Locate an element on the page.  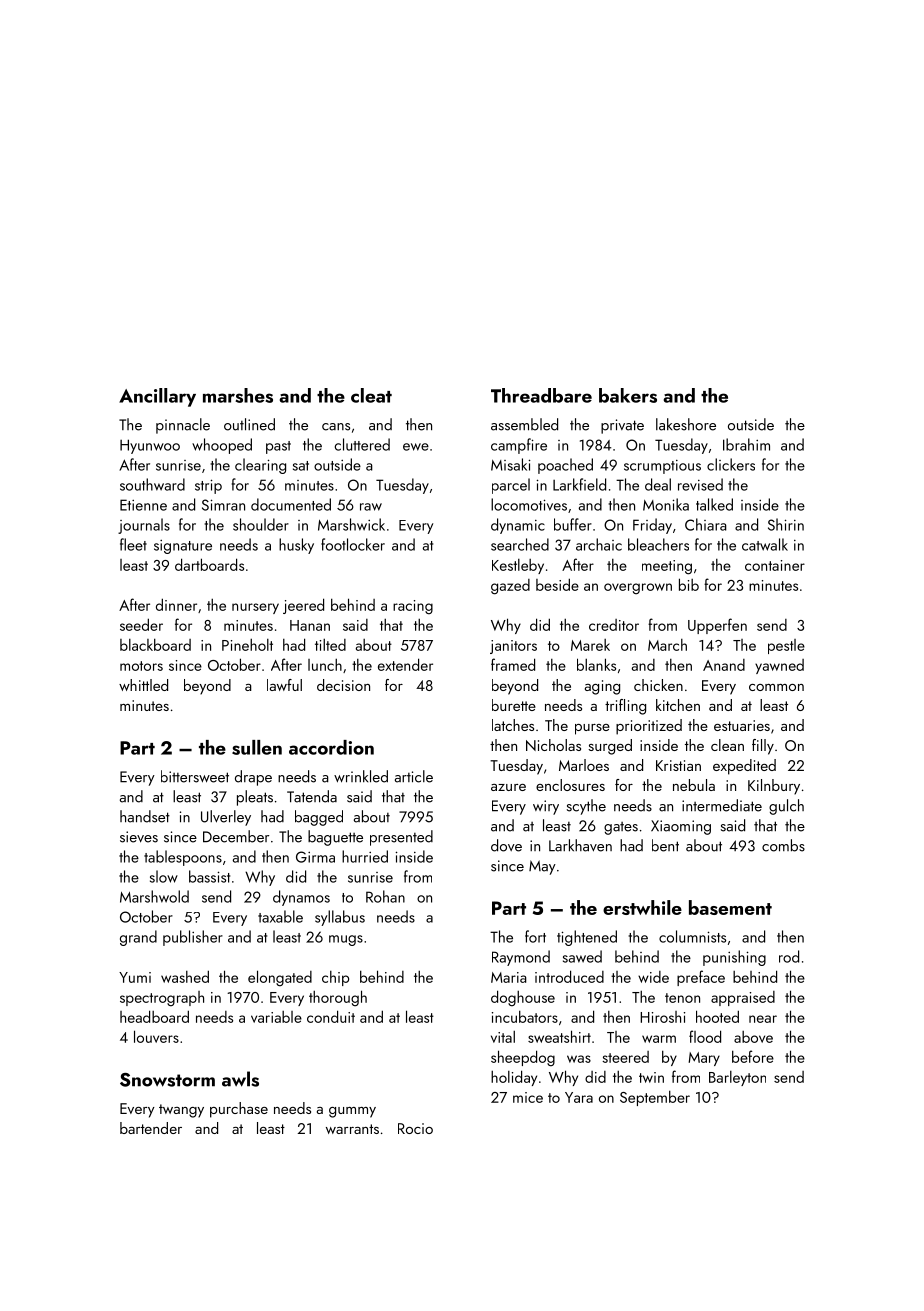
cleat is located at coordinates (371, 395).
